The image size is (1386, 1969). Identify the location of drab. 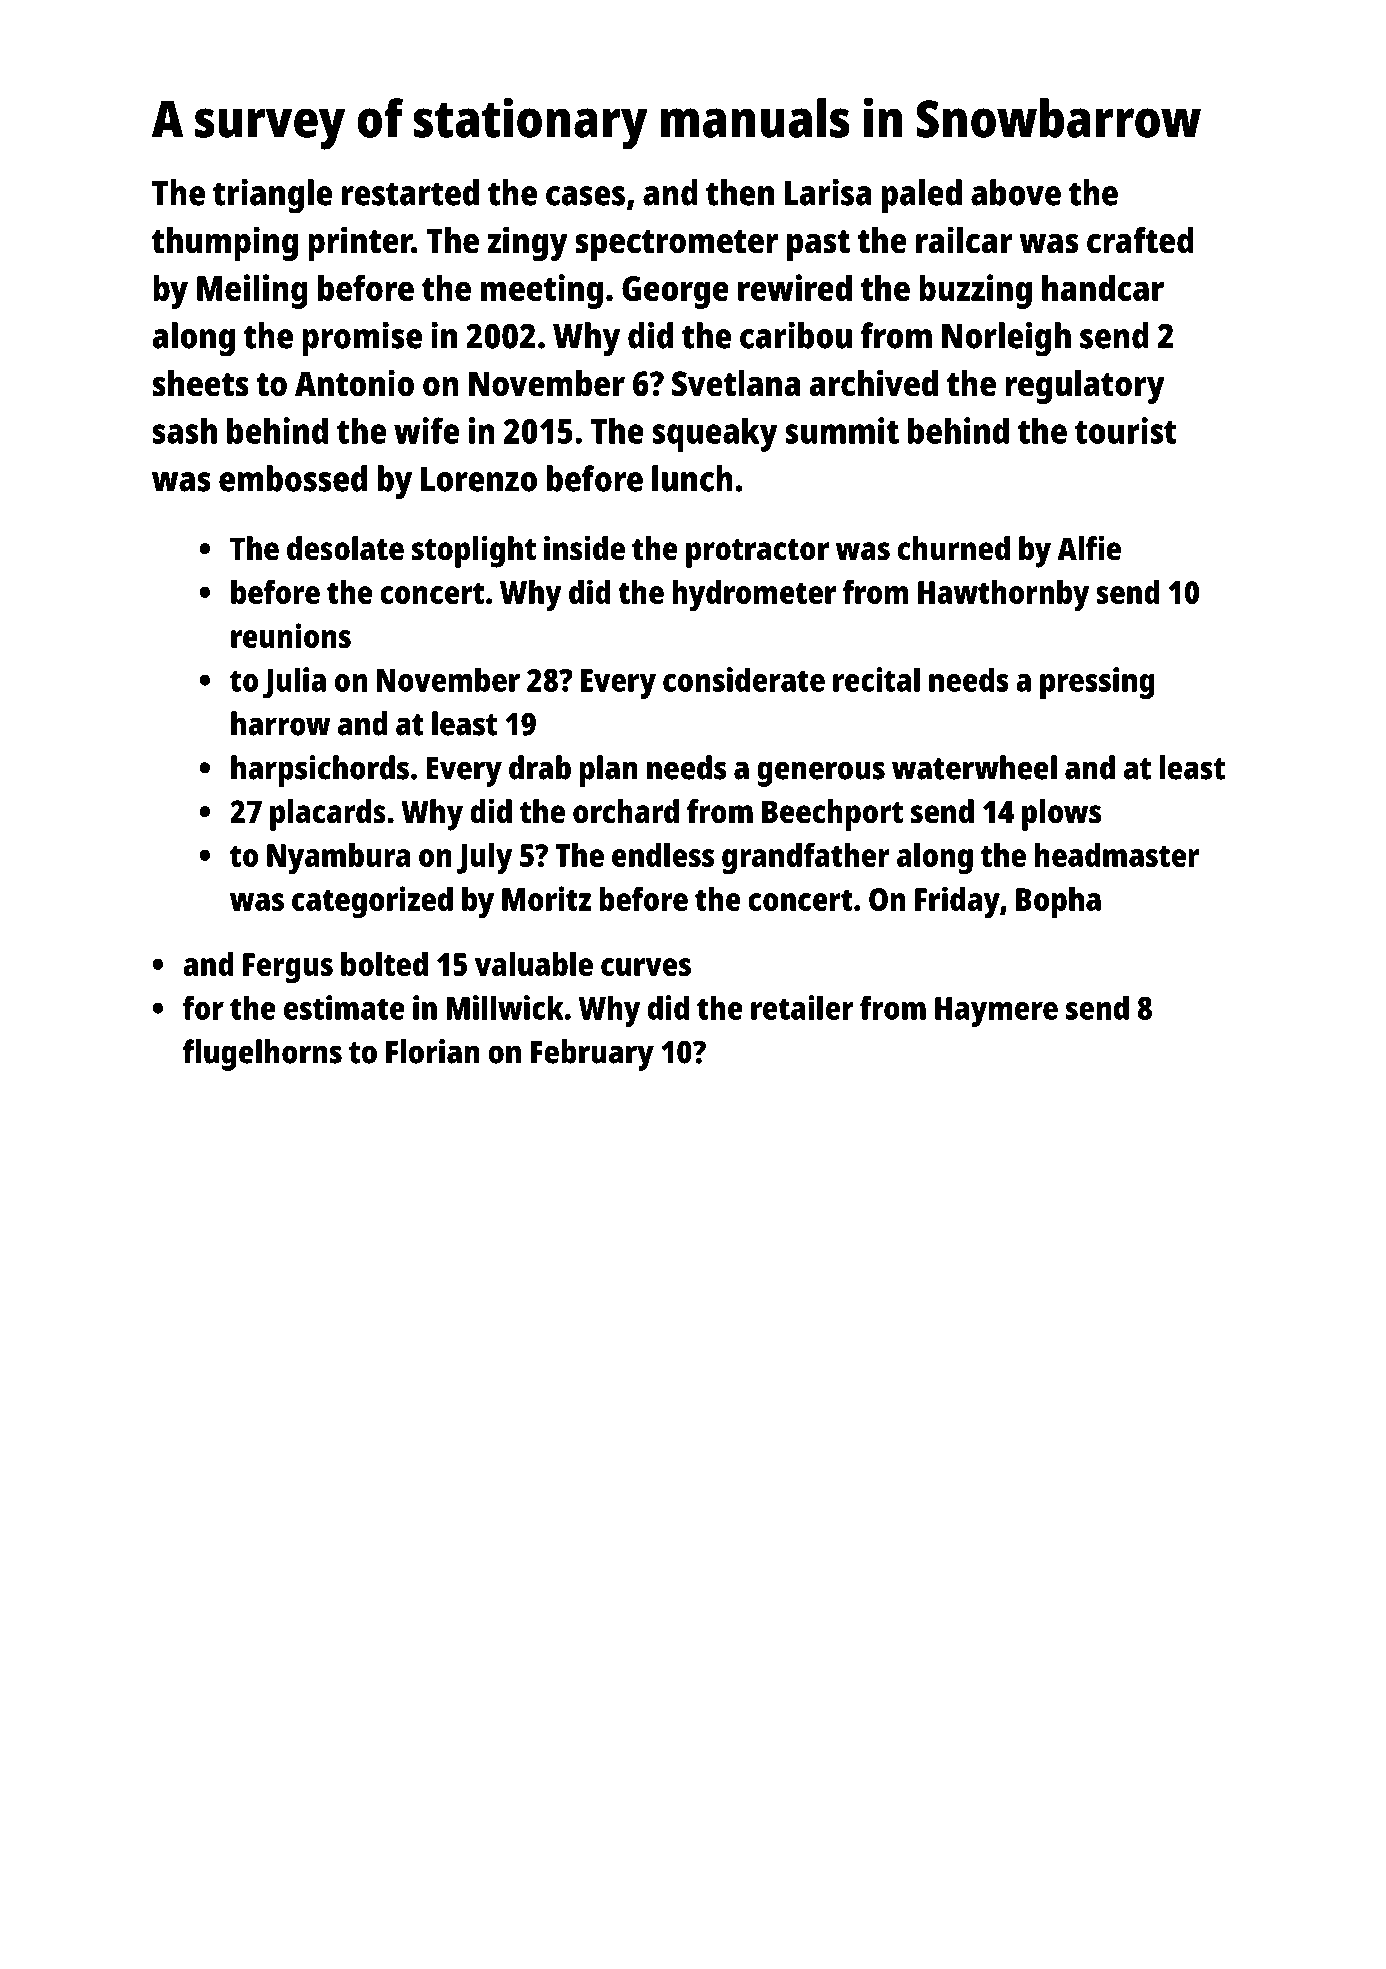
(540, 767).
